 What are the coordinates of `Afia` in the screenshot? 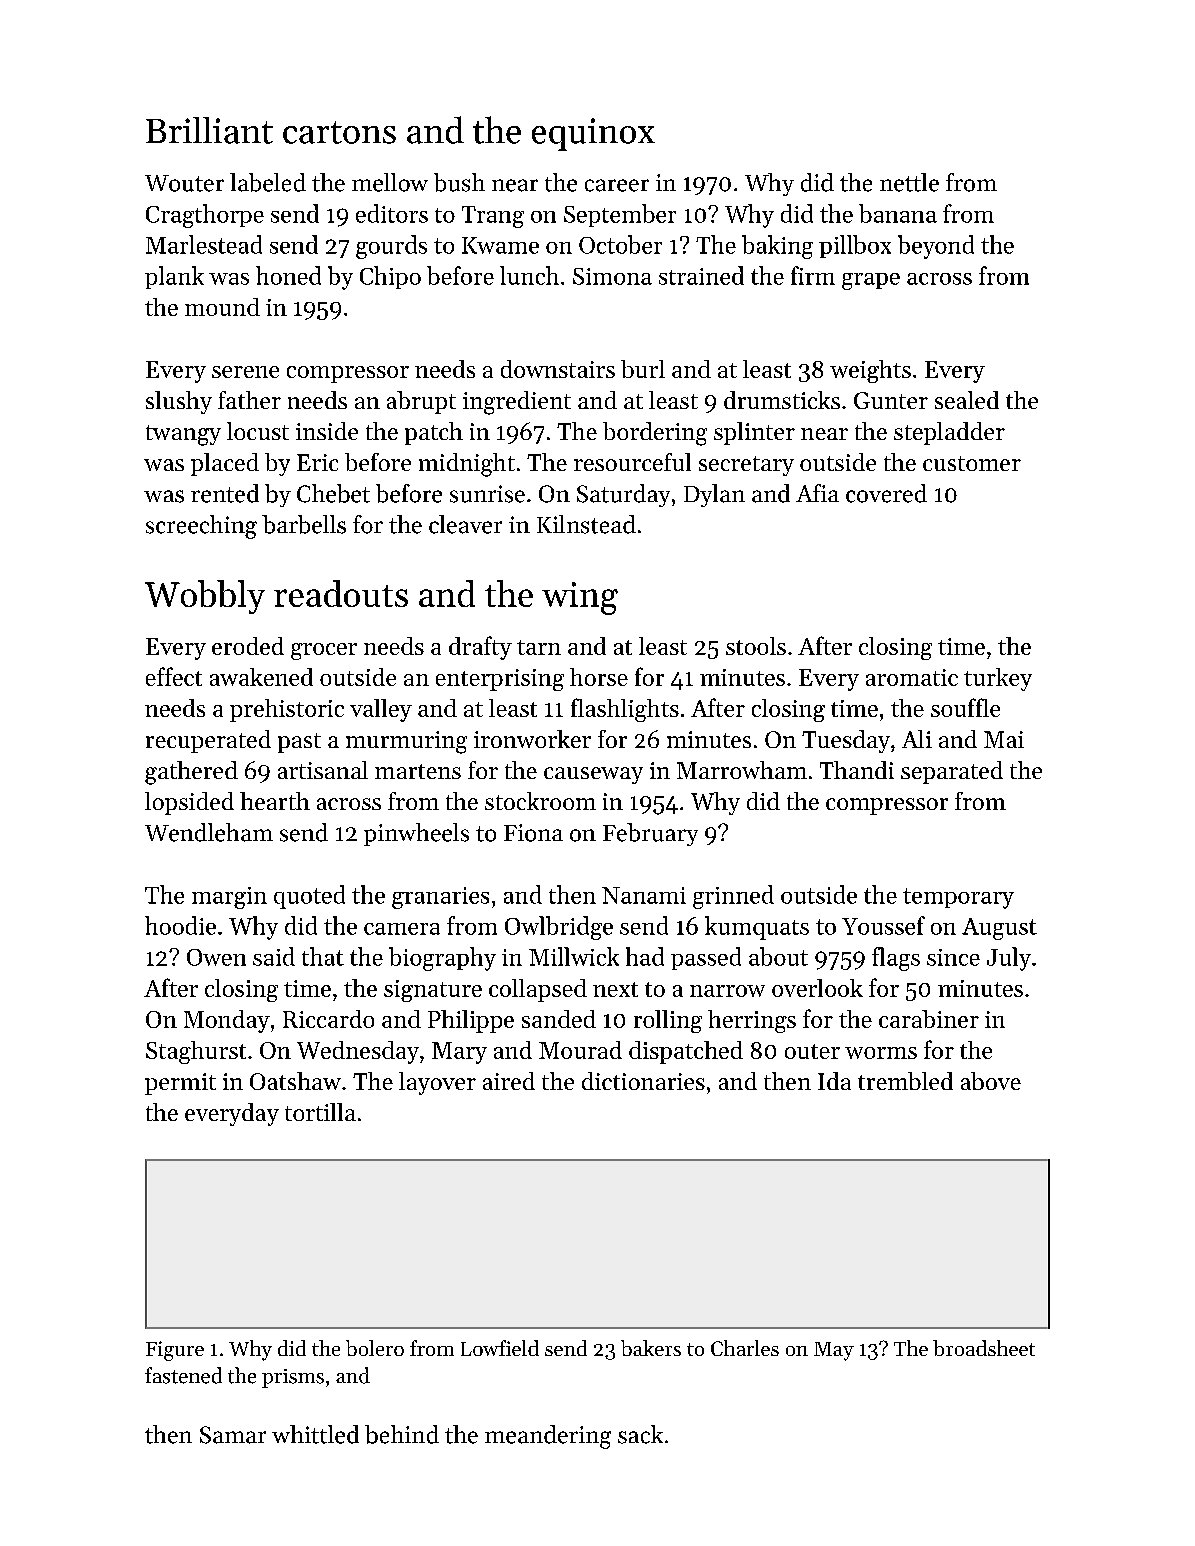 It's located at (817, 493).
